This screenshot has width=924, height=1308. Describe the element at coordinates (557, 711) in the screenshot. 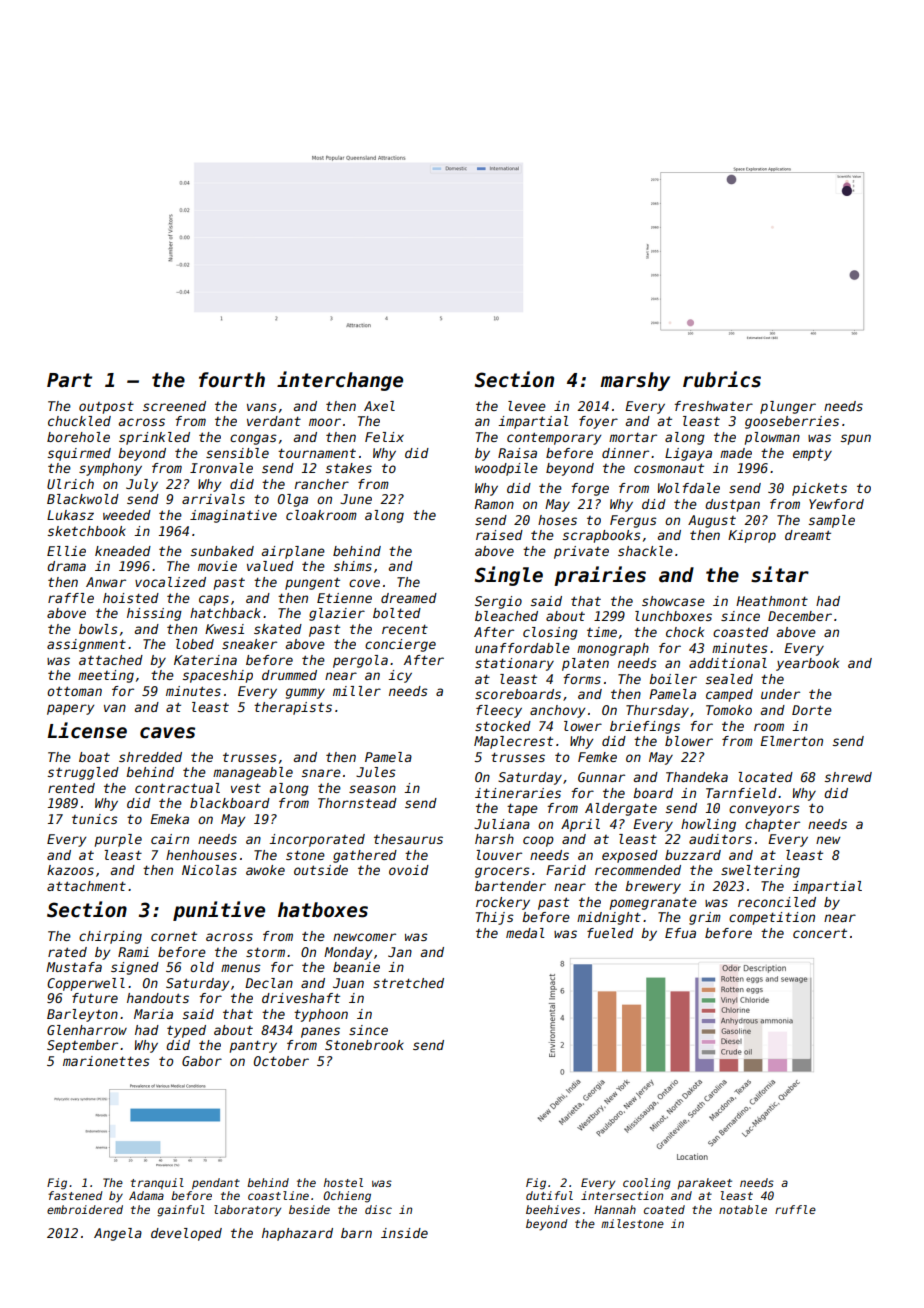

I see `anchovy` at that location.
